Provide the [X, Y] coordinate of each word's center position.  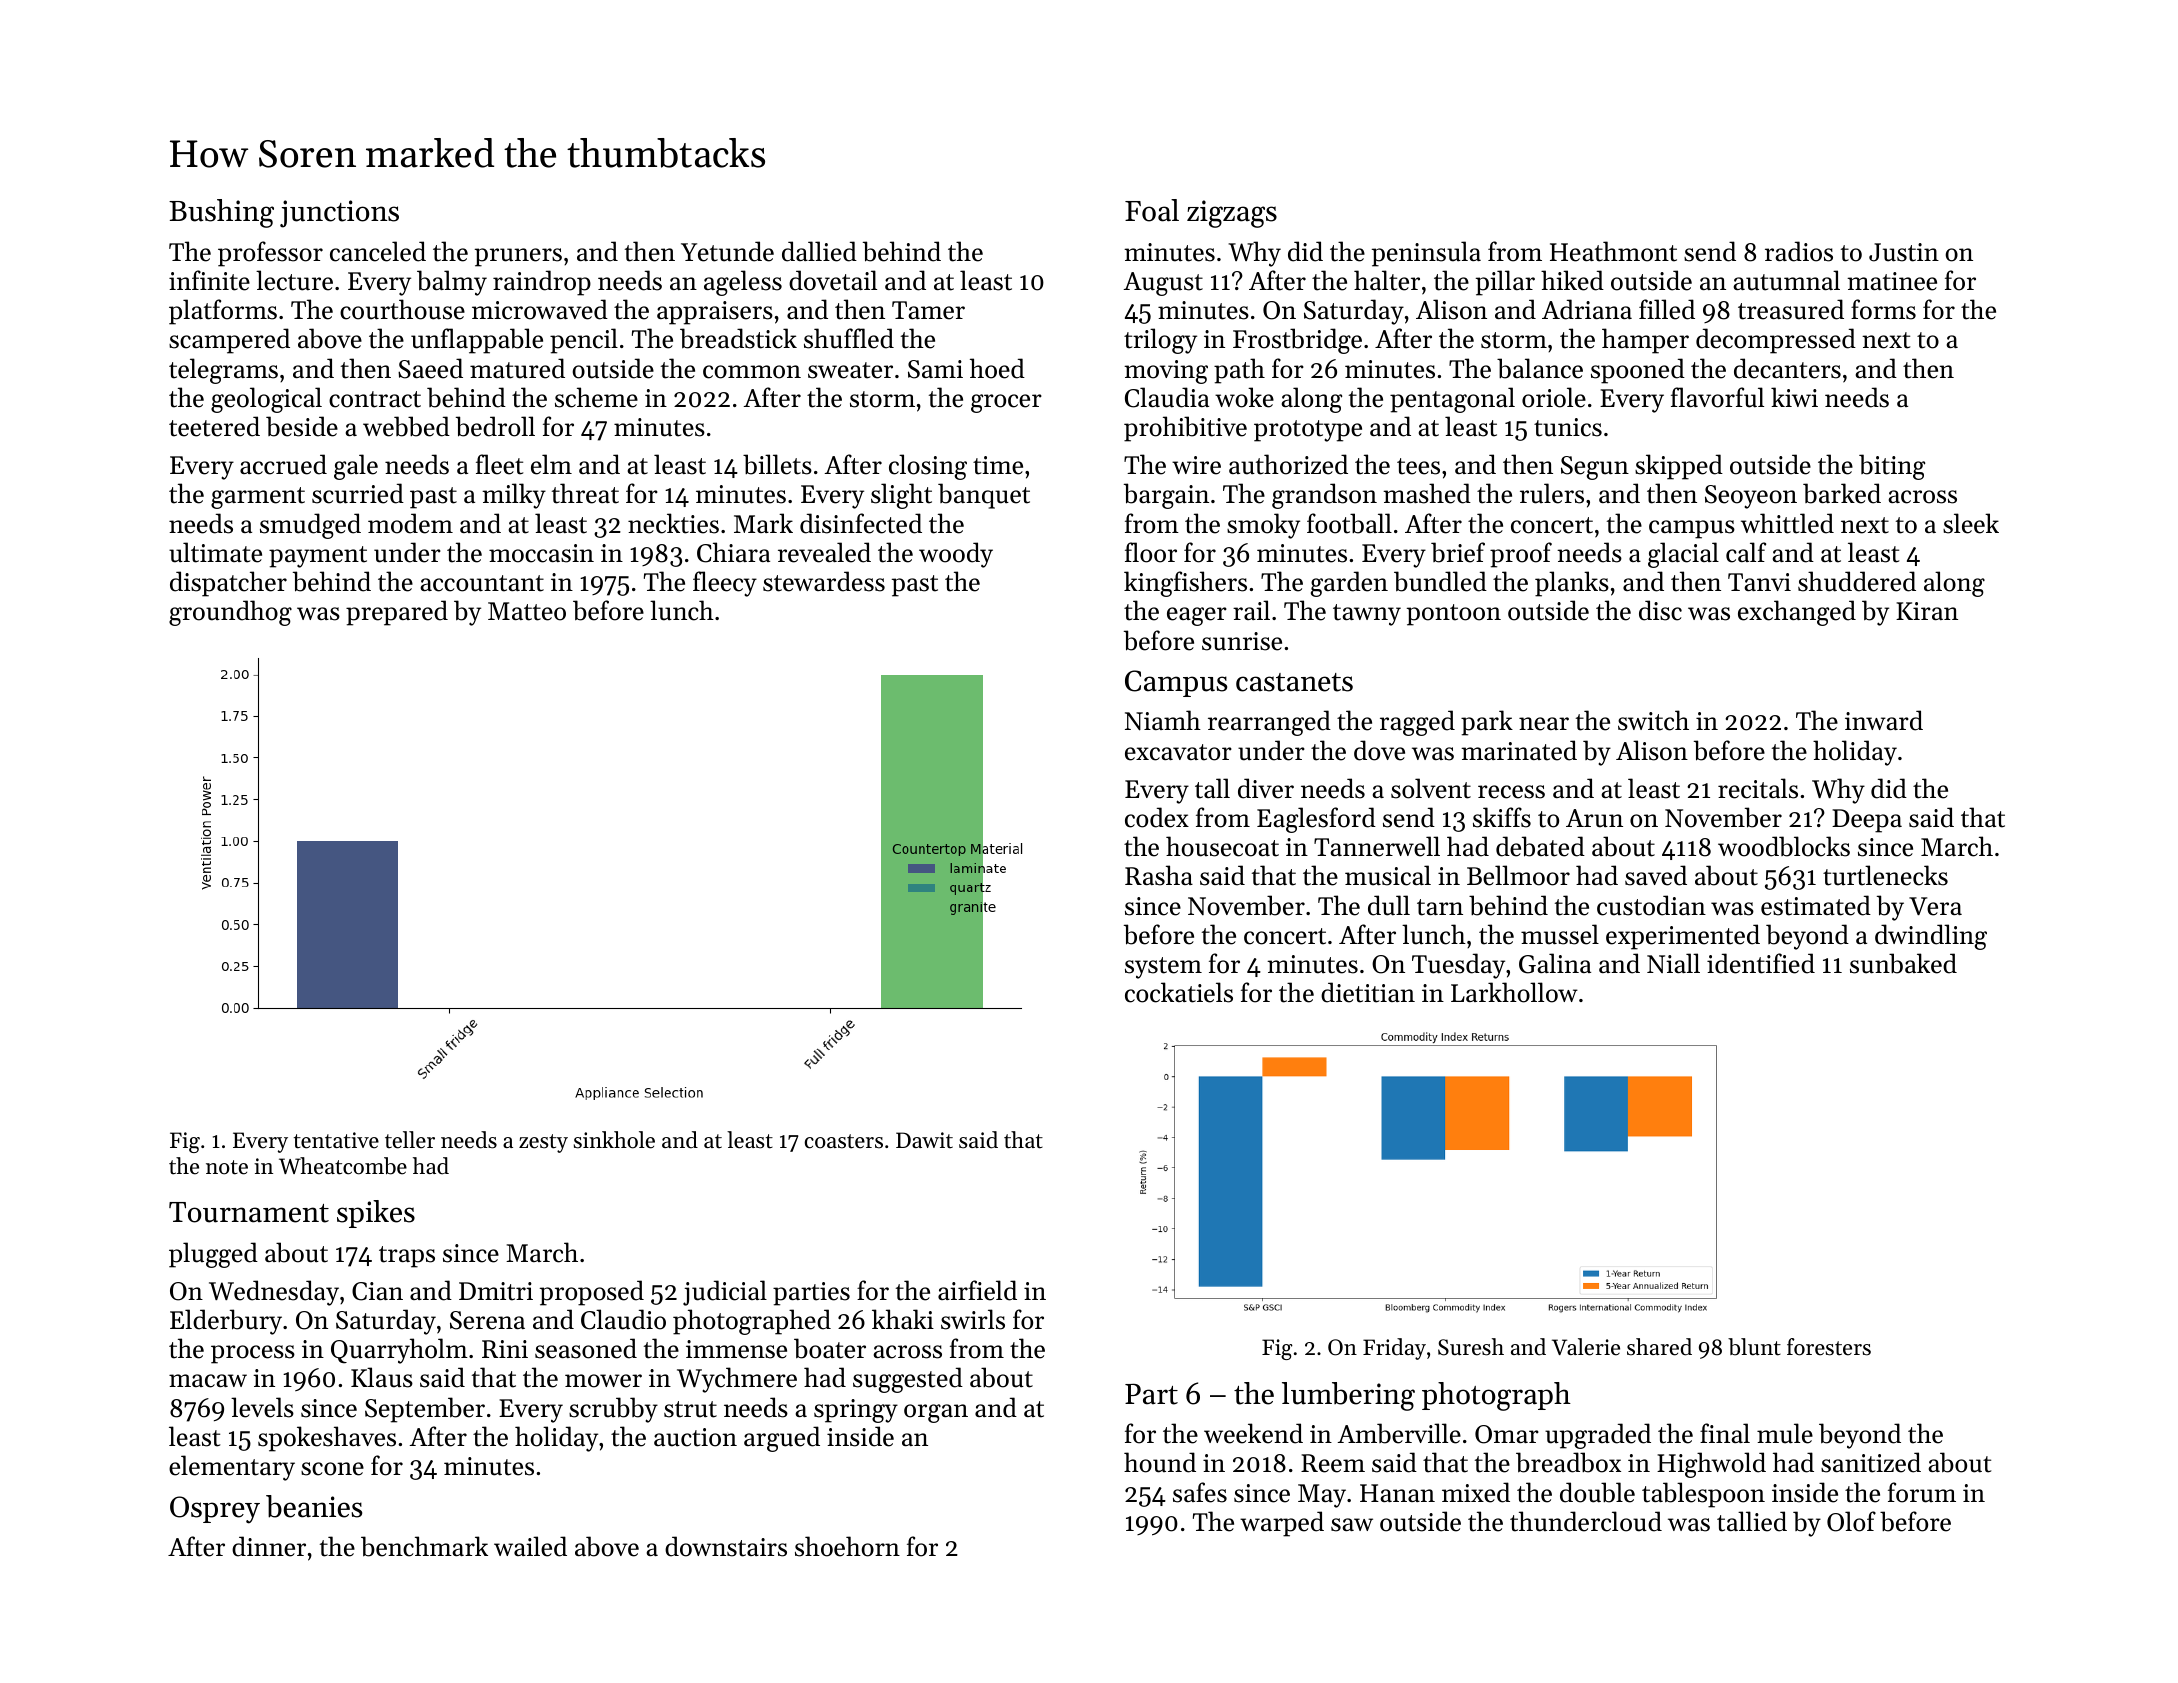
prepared [397, 613]
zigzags [1232, 214]
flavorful [1717, 397]
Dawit [924, 1140]
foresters [1829, 1347]
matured [517, 368]
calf [1746, 552]
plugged [213, 1255]
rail [1251, 610]
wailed [530, 1546]
